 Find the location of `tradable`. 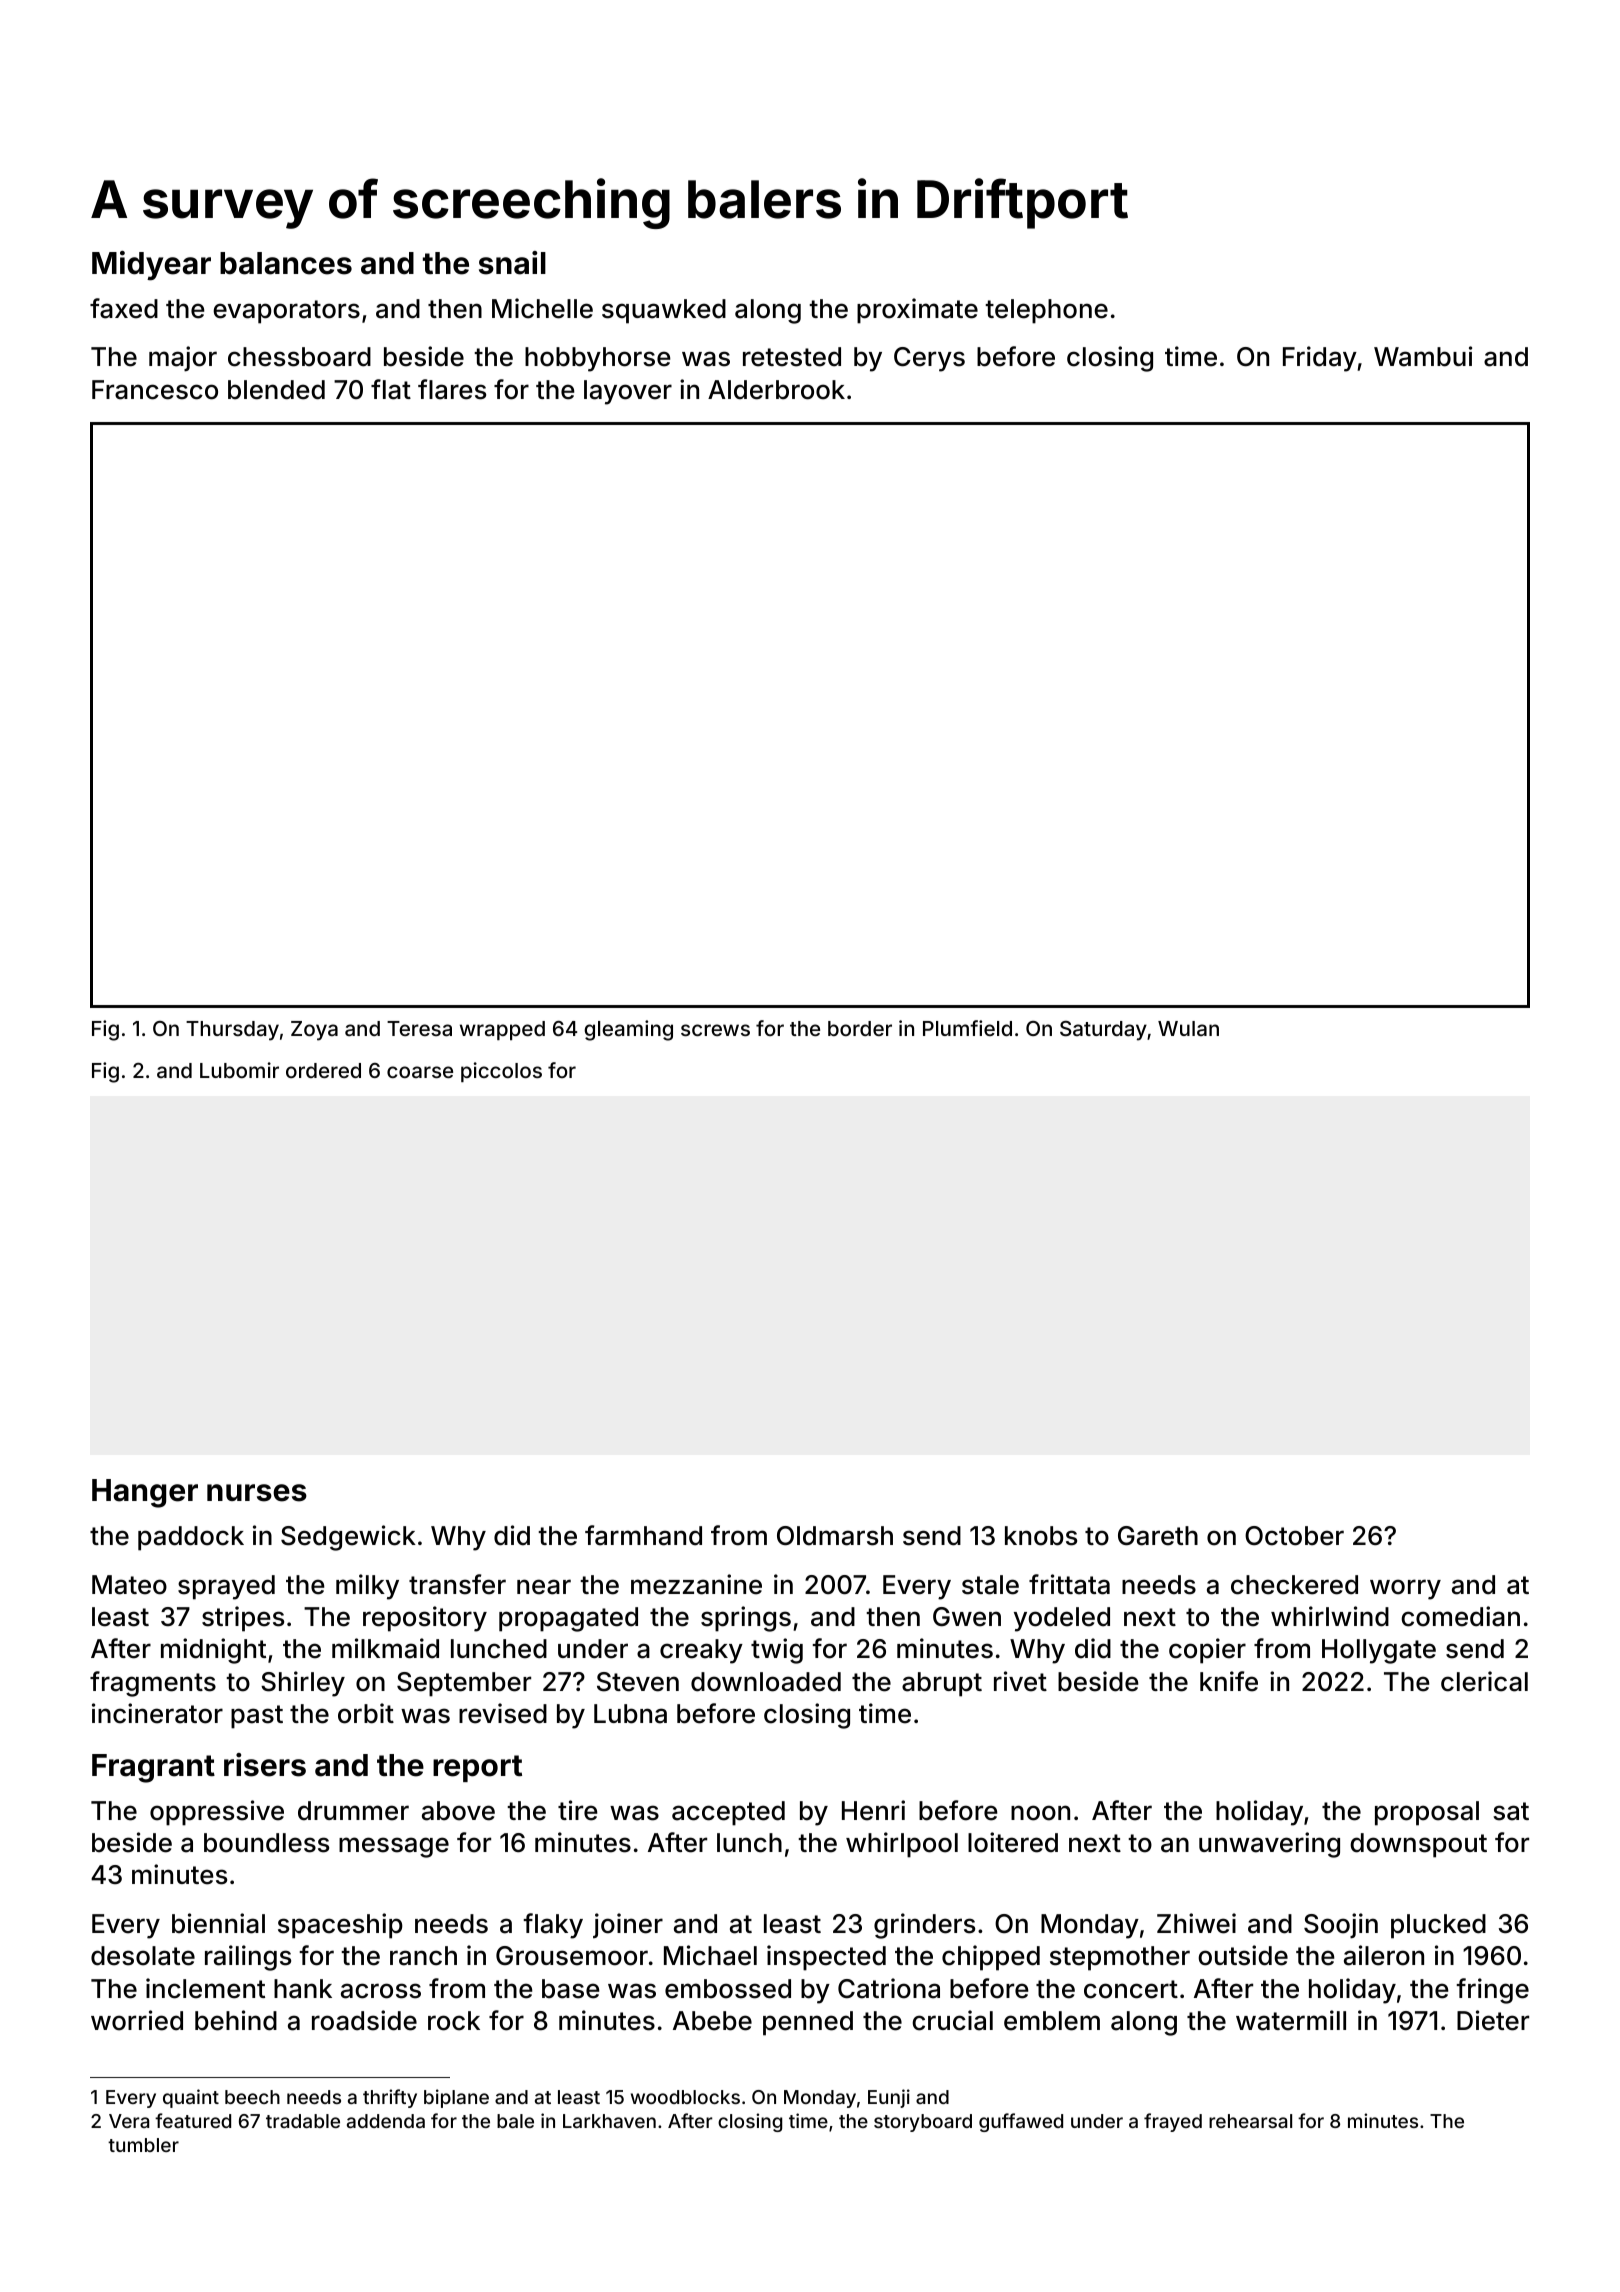

tradable is located at coordinates (303, 2121).
